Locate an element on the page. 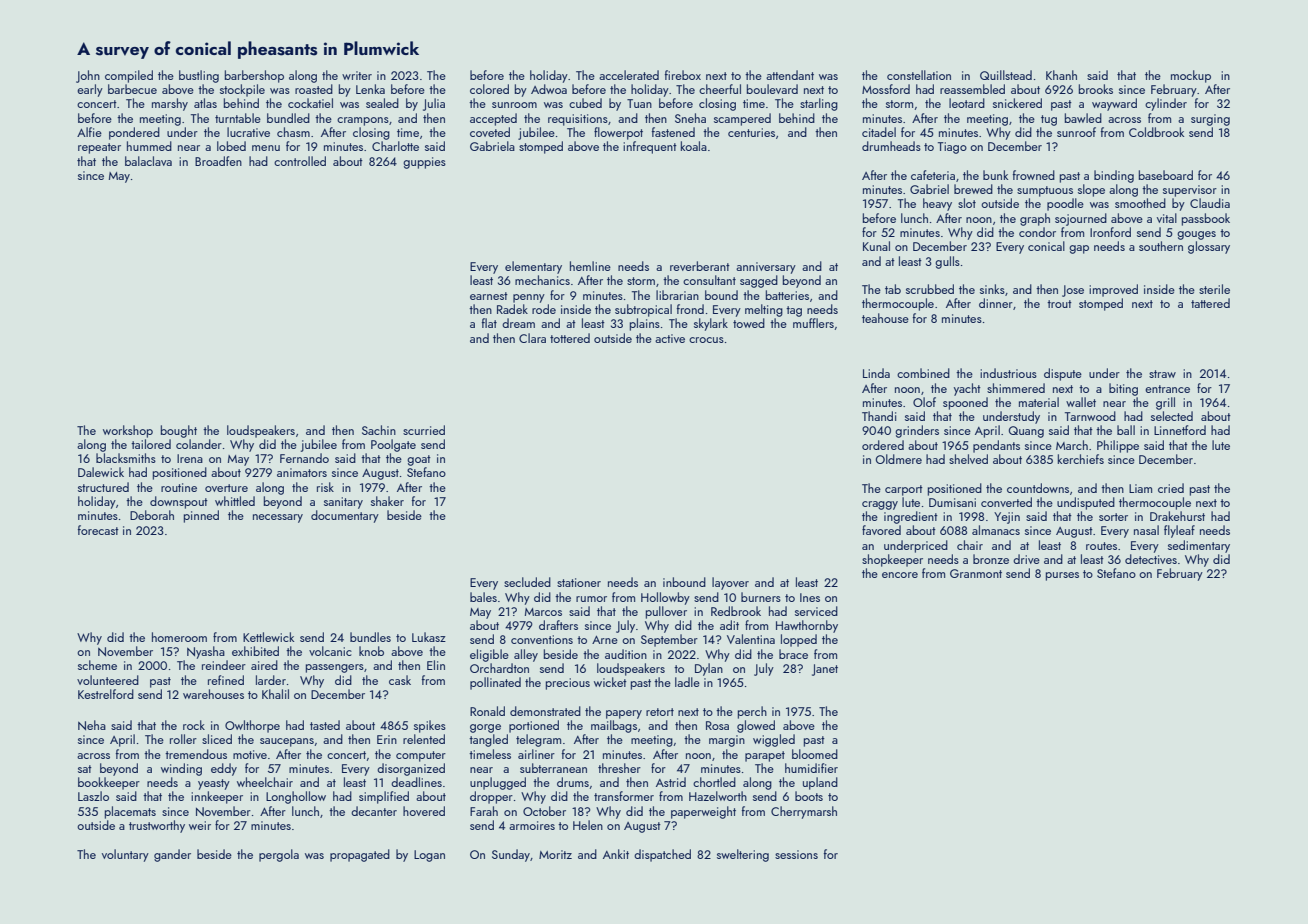  Alfie is located at coordinates (89, 132).
